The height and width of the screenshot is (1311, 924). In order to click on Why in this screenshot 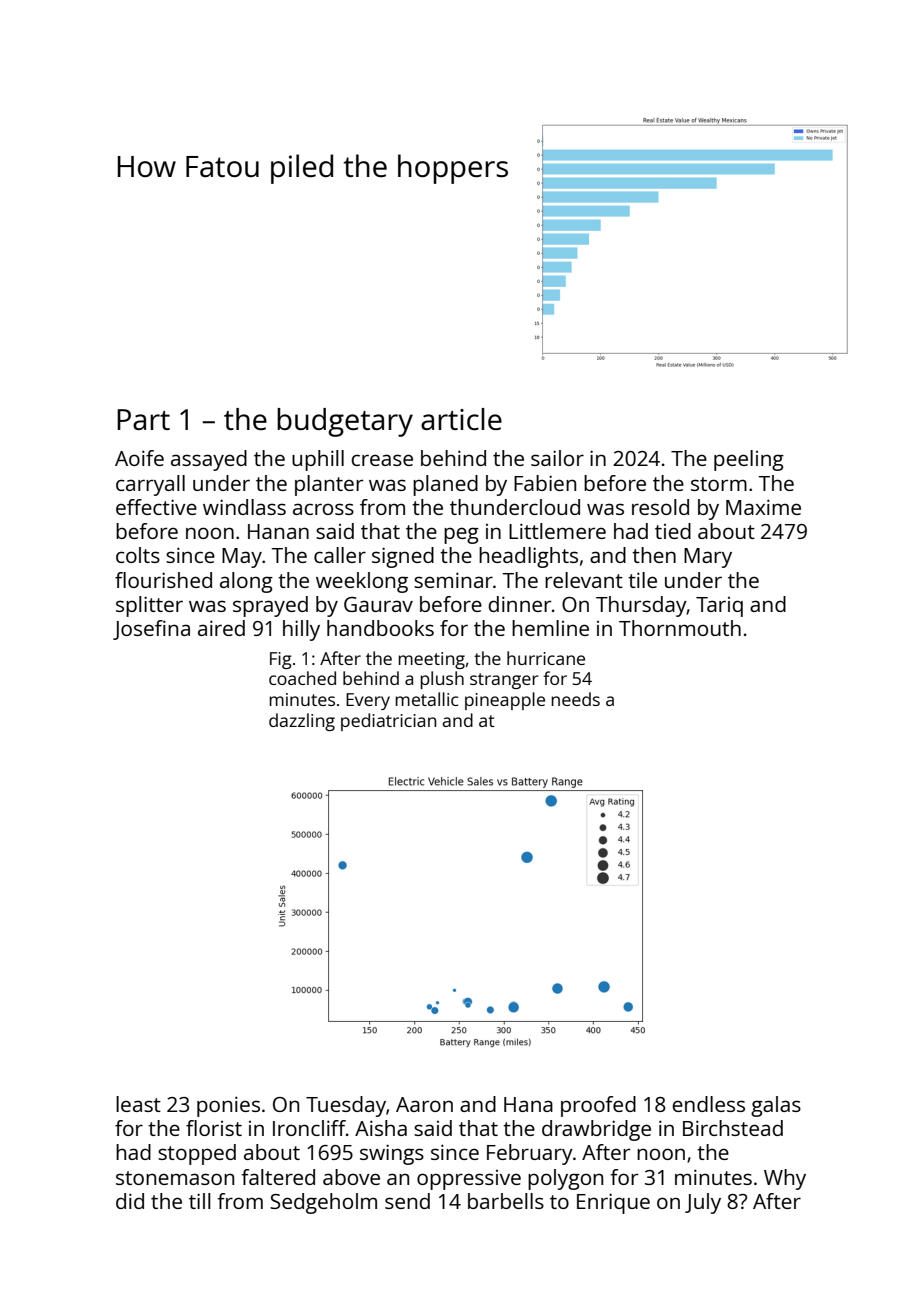, I will do `click(785, 1179)`.
